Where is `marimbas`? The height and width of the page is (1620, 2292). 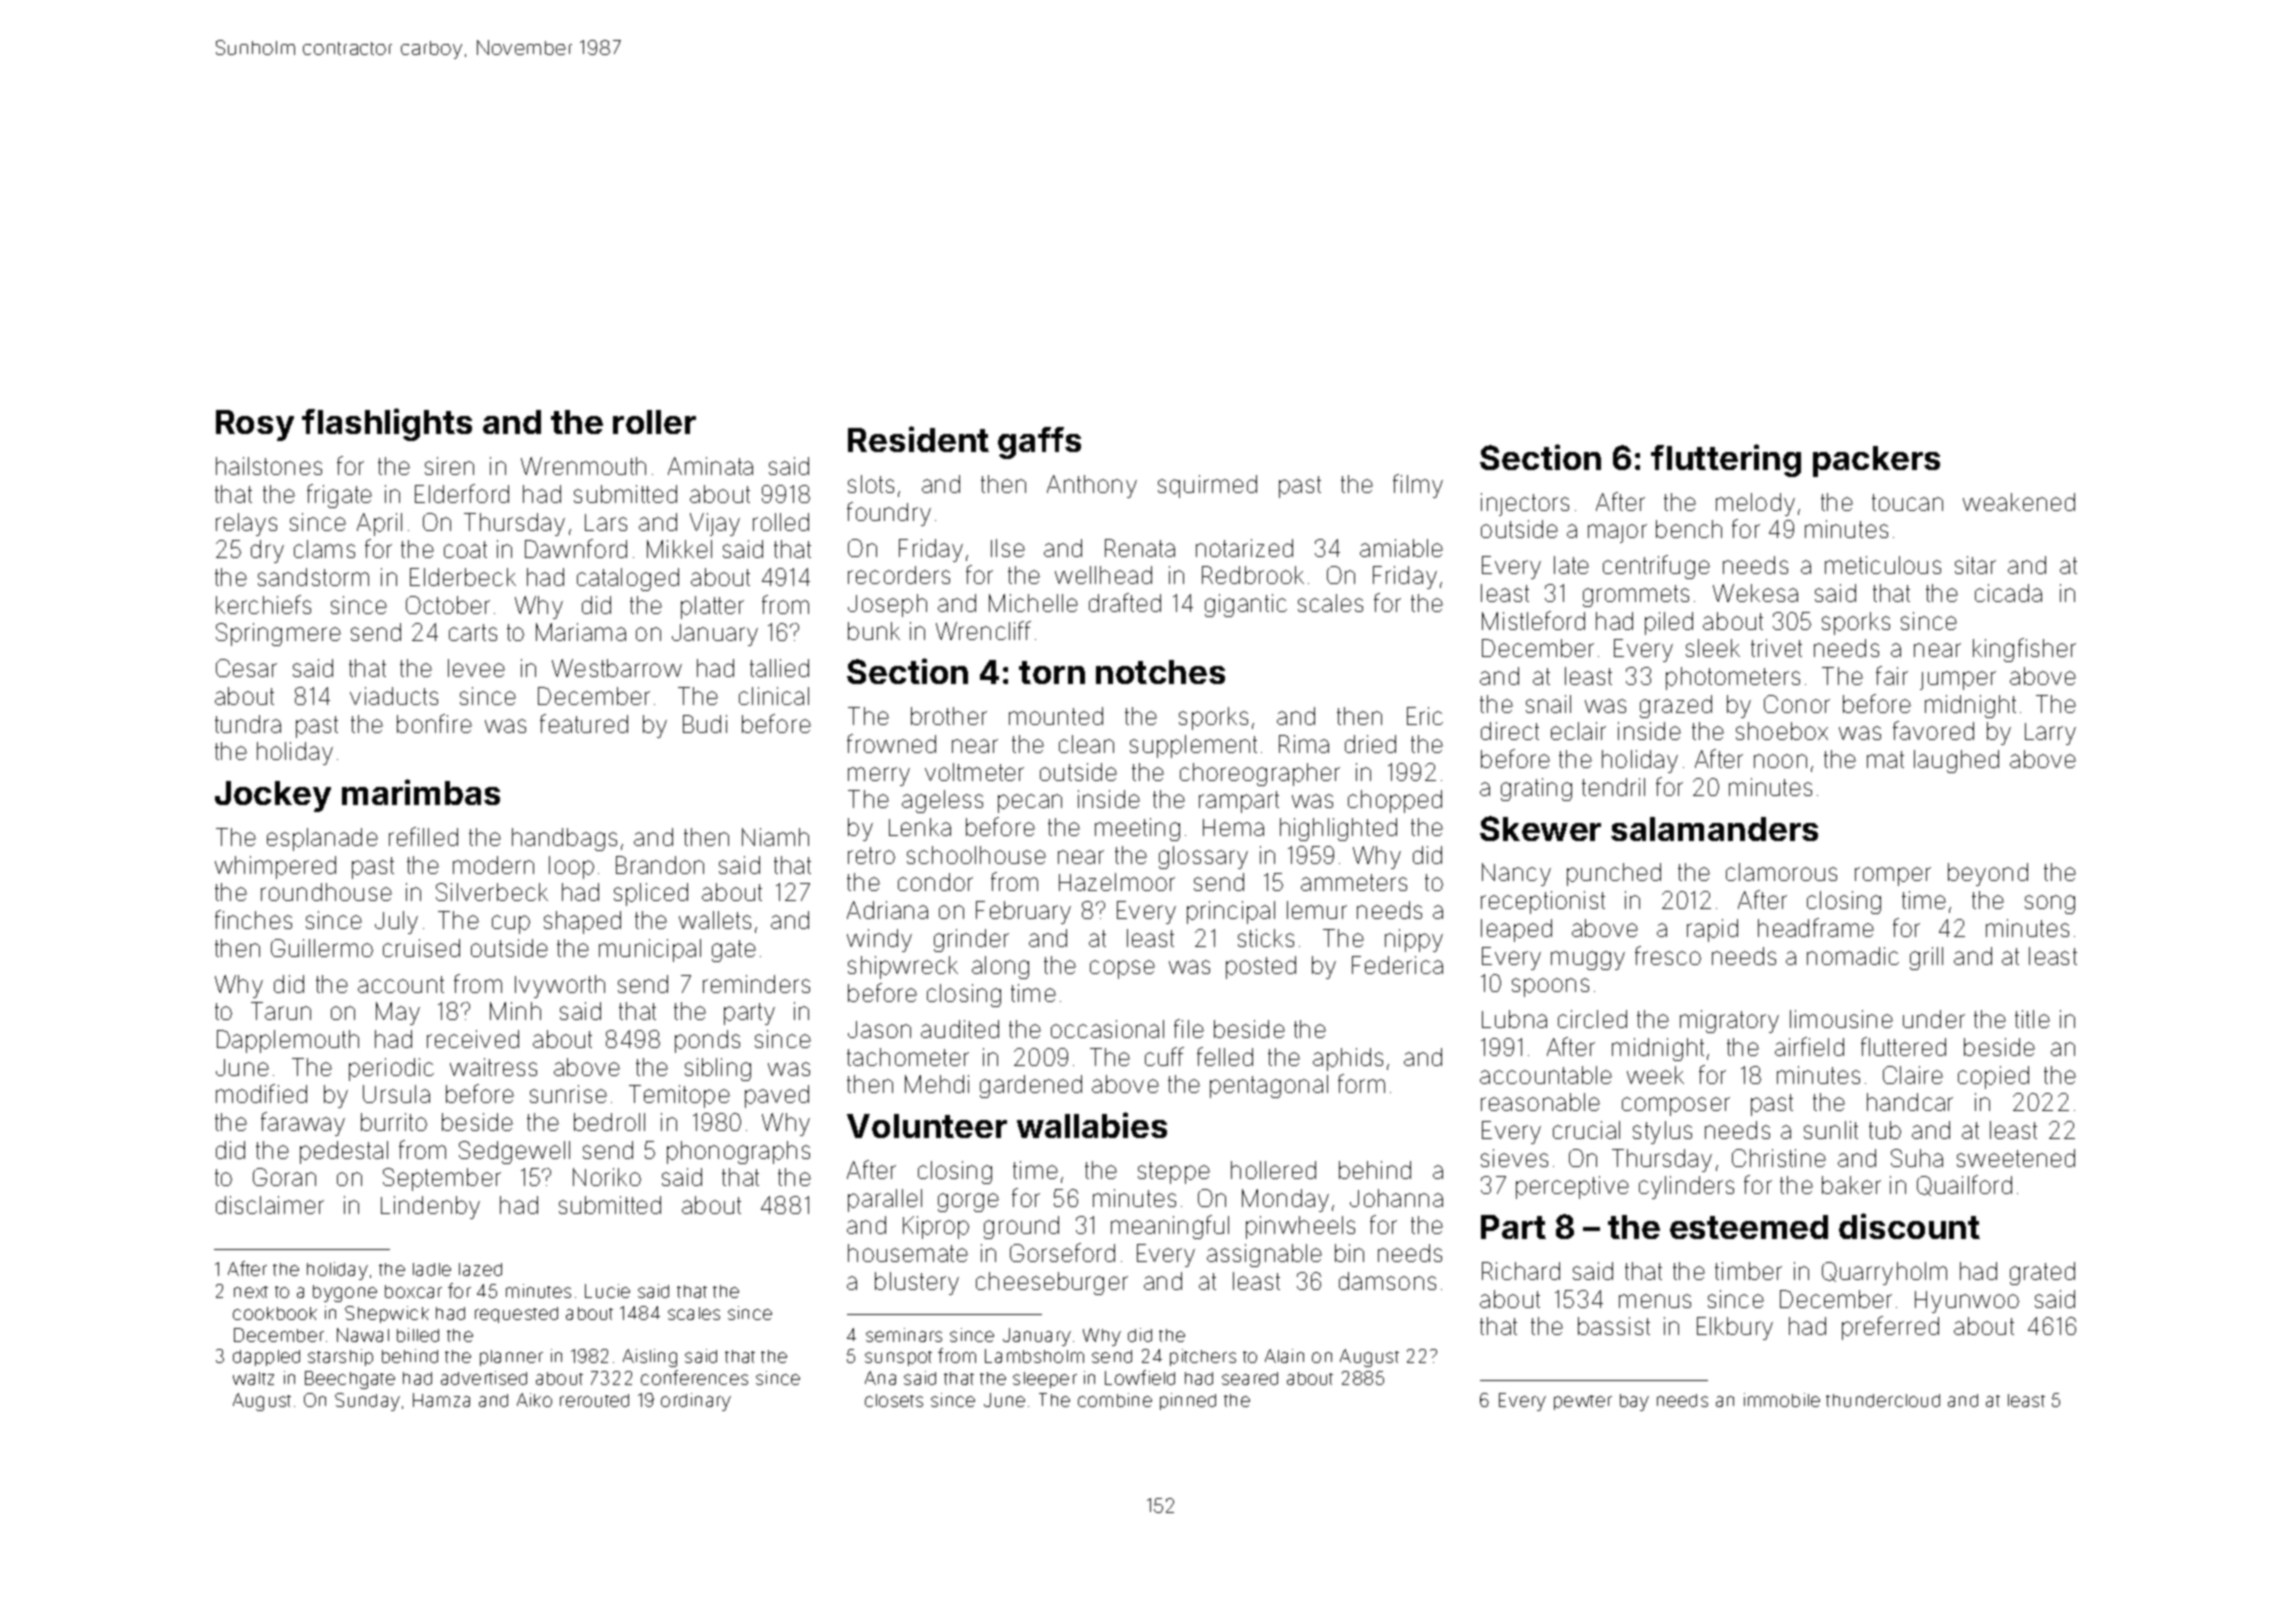
marimbas is located at coordinates (421, 792).
